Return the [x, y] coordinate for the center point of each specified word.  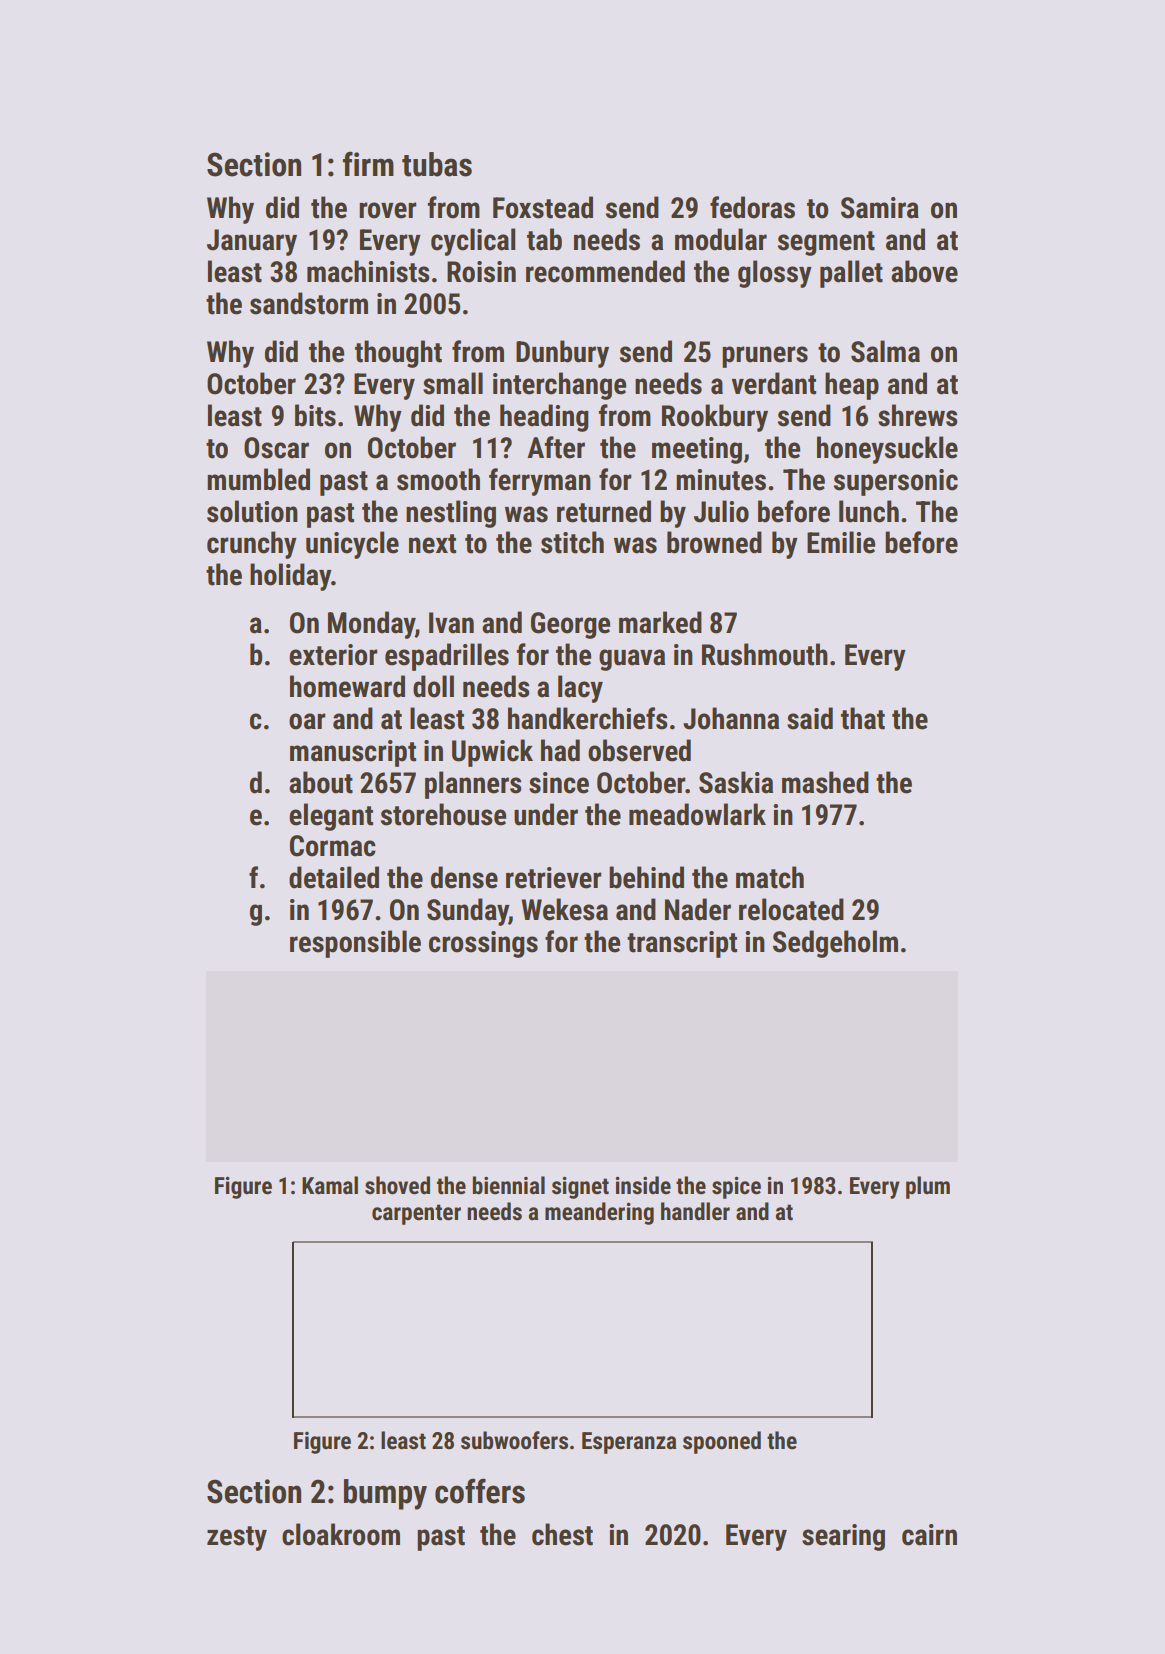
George [570, 625]
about [321, 782]
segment [826, 243]
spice [736, 1188]
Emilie [841, 542]
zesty [237, 1538]
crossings [483, 944]
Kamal [330, 1185]
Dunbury [562, 354]
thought [398, 354]
